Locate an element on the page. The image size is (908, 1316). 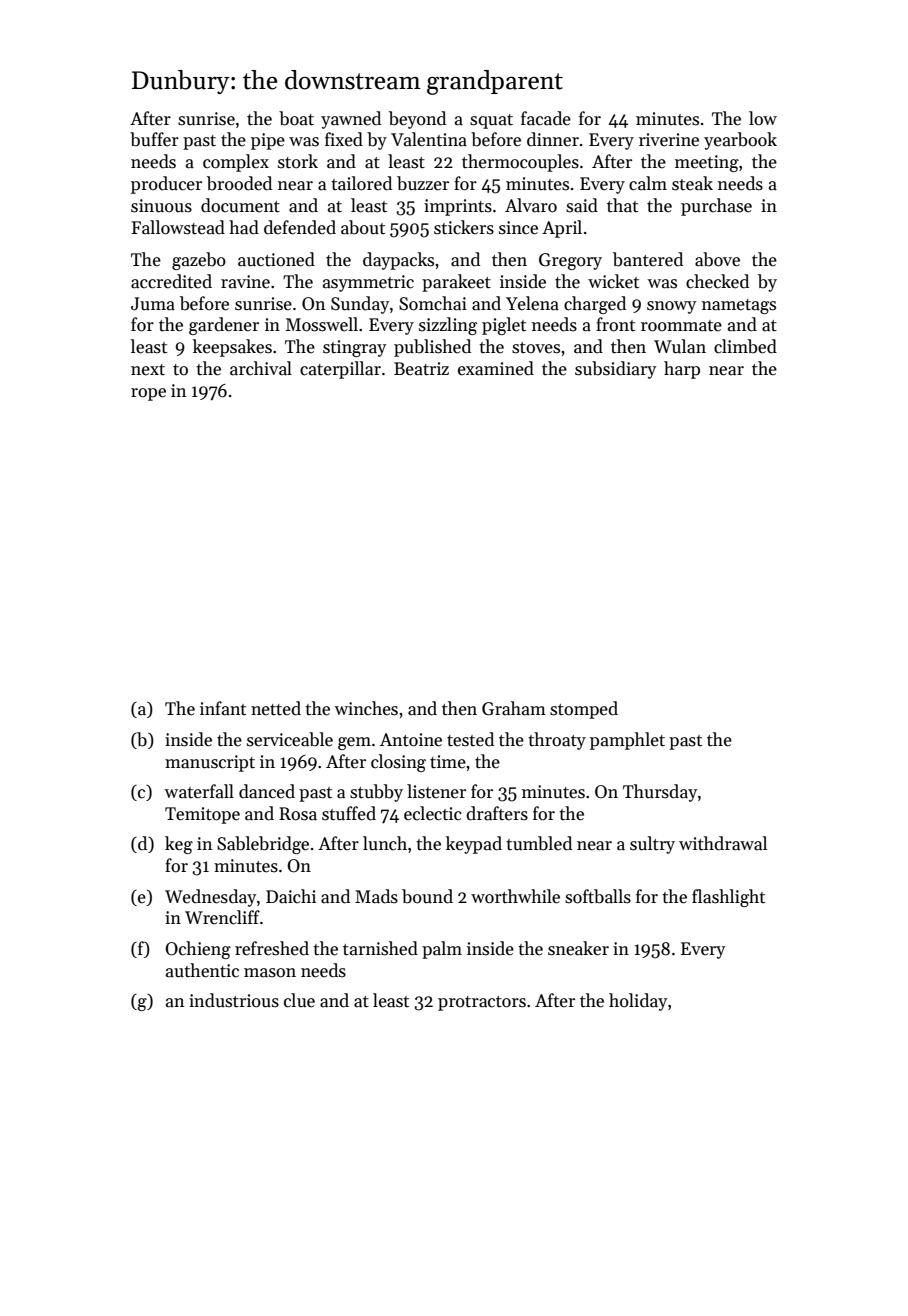
holiday is located at coordinates (638, 1002).
